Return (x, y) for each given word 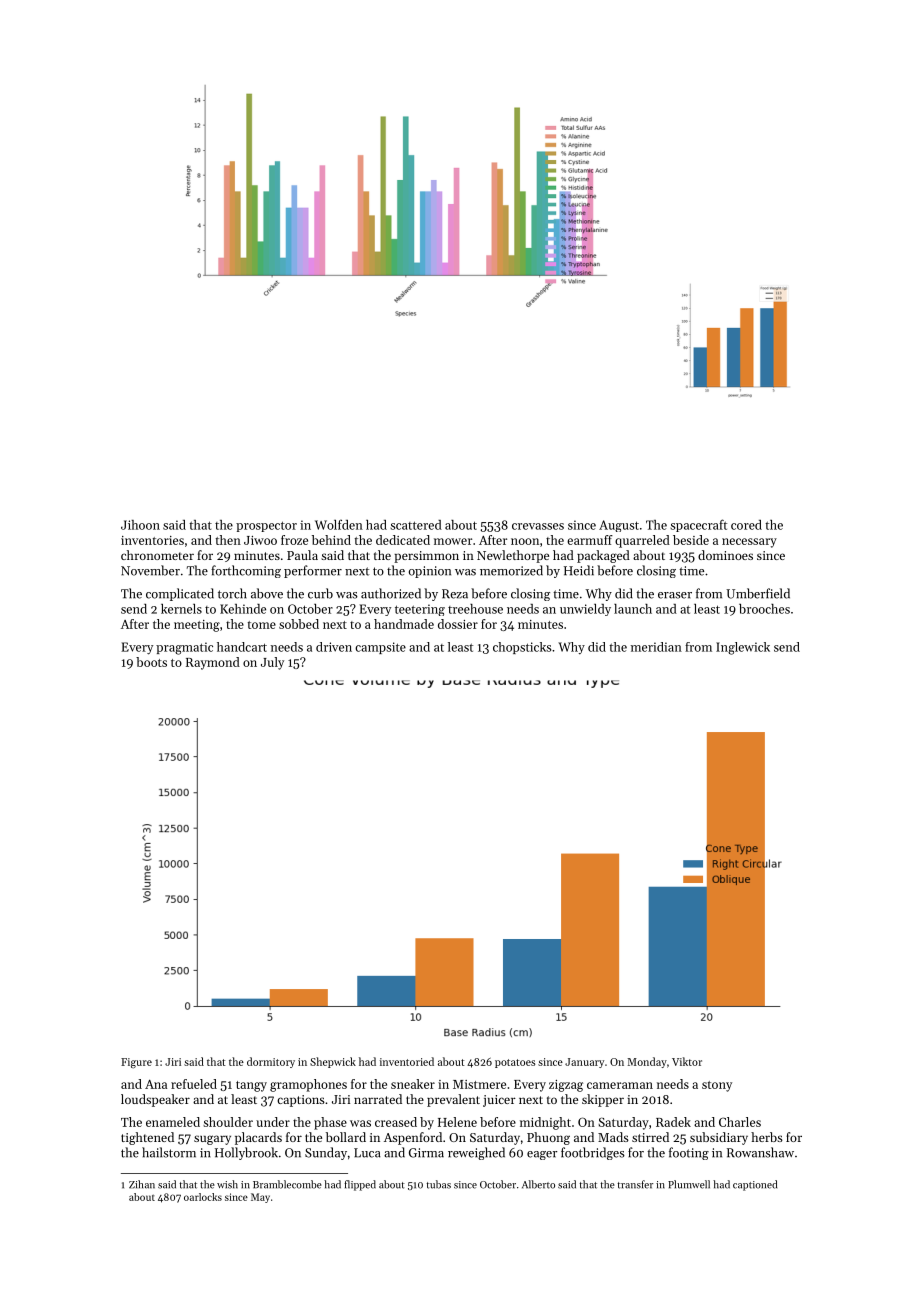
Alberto (538, 1184)
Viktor (687, 1061)
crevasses (538, 526)
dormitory (271, 1062)
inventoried (407, 1061)
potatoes (515, 1063)
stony (717, 1086)
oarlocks (203, 1197)
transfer (635, 1184)
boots (151, 662)
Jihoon (140, 525)
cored (746, 525)
